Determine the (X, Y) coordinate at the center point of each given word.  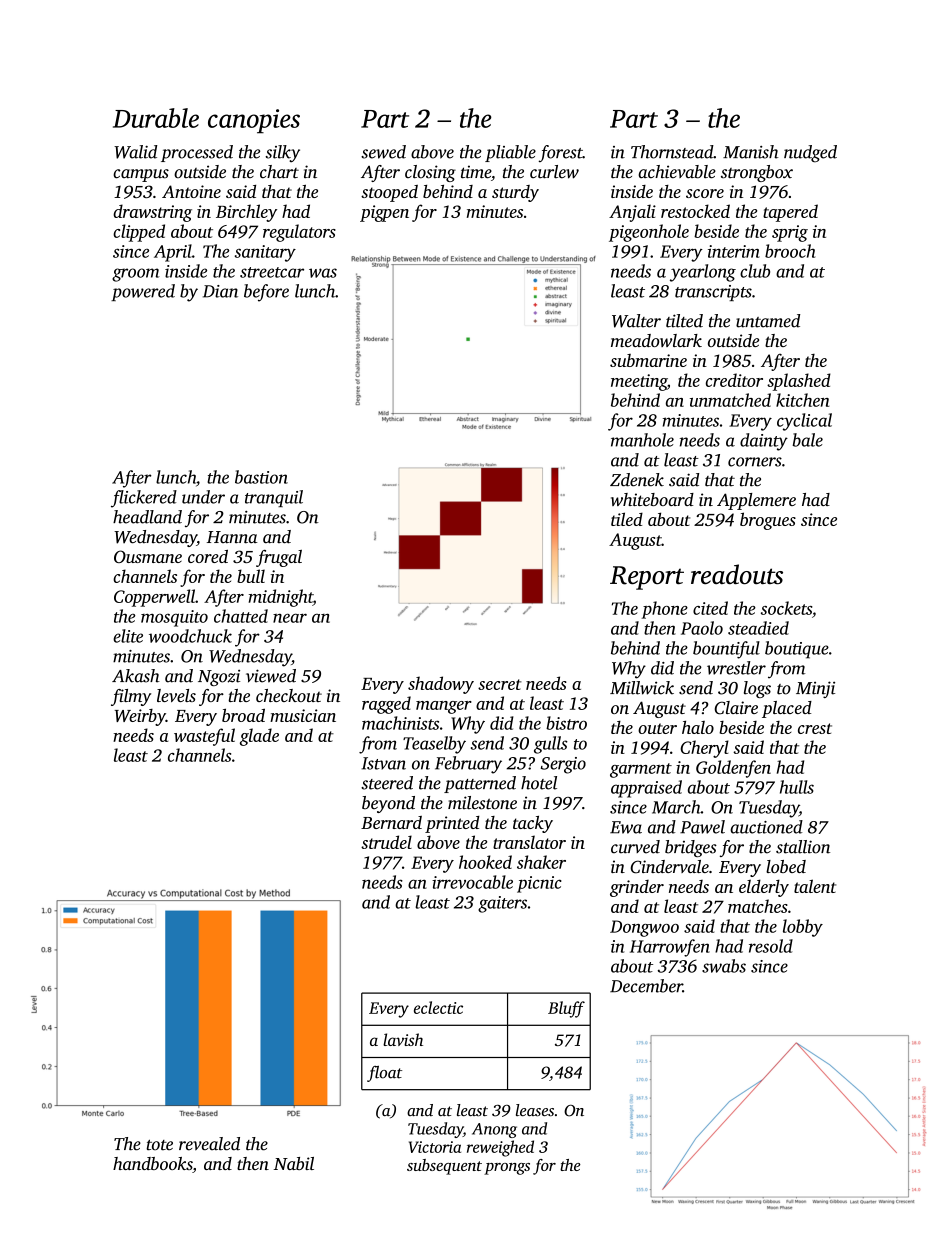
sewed (383, 152)
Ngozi (219, 677)
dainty (764, 442)
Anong (494, 1130)
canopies (254, 121)
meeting (639, 382)
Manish (751, 152)
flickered (144, 499)
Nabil (294, 1163)
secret (500, 684)
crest (815, 728)
